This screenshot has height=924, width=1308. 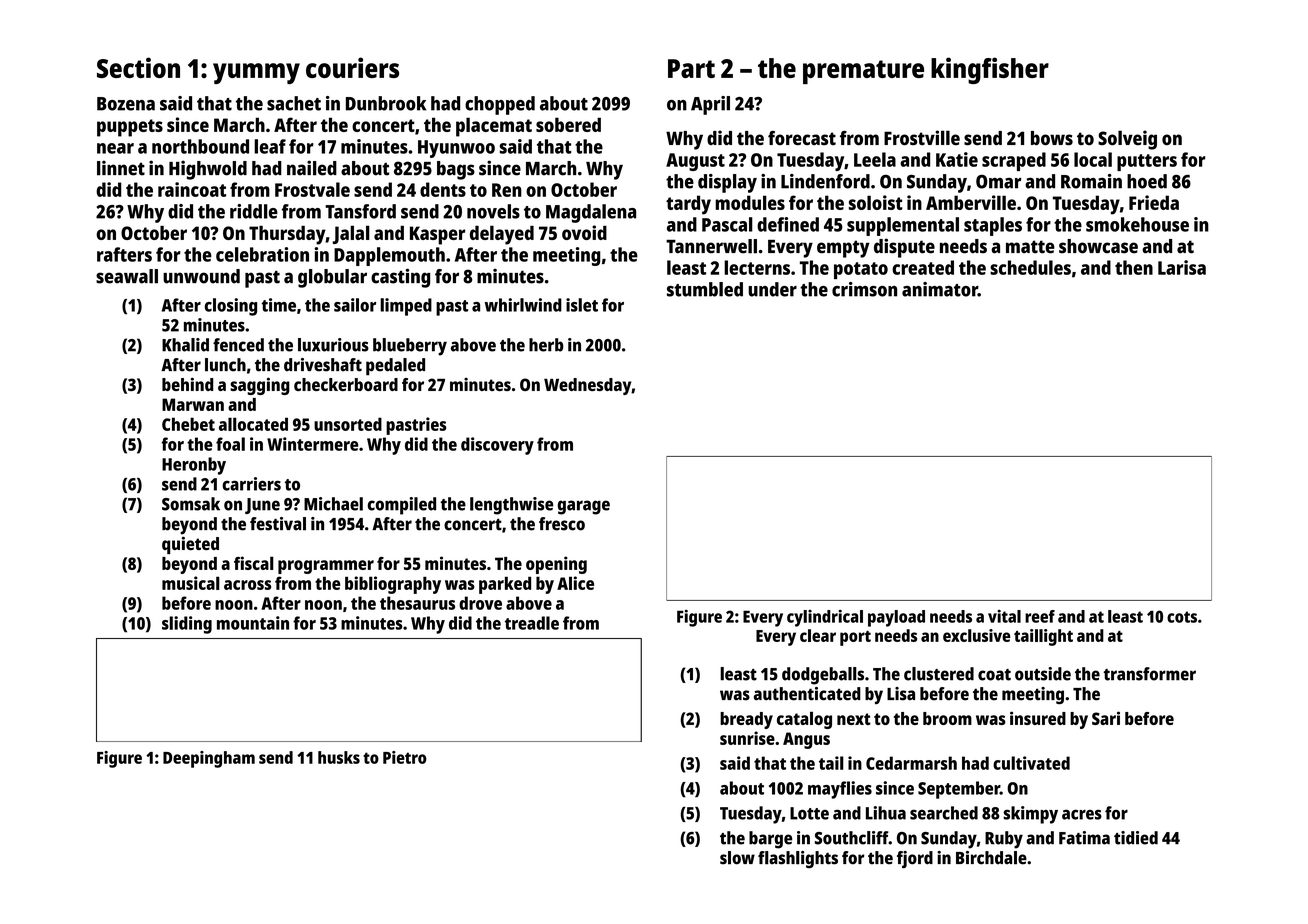 What do you see at coordinates (864, 289) in the screenshot?
I see `crimson` at bounding box center [864, 289].
